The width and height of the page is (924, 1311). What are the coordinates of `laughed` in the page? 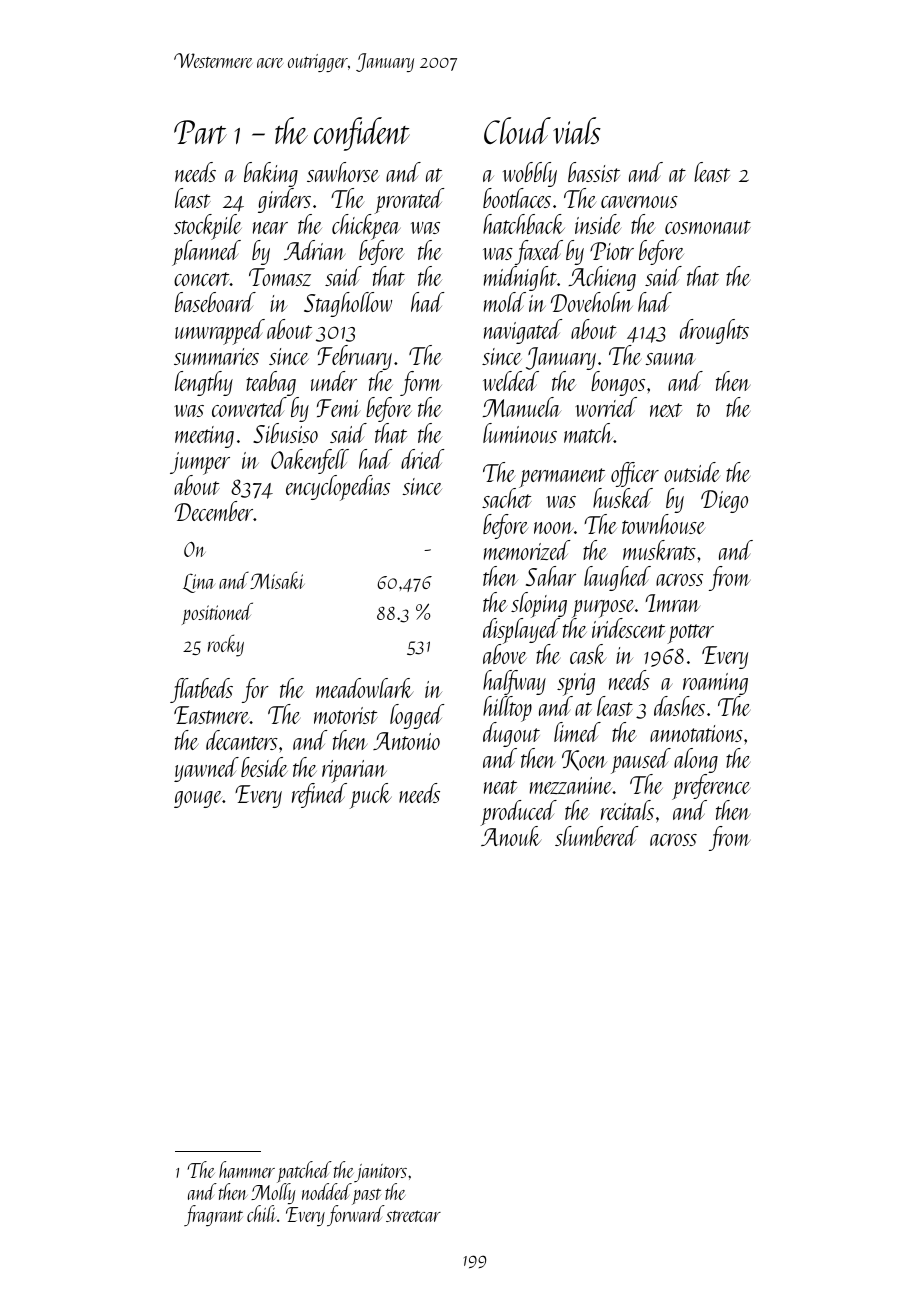 It's located at (617, 578).
